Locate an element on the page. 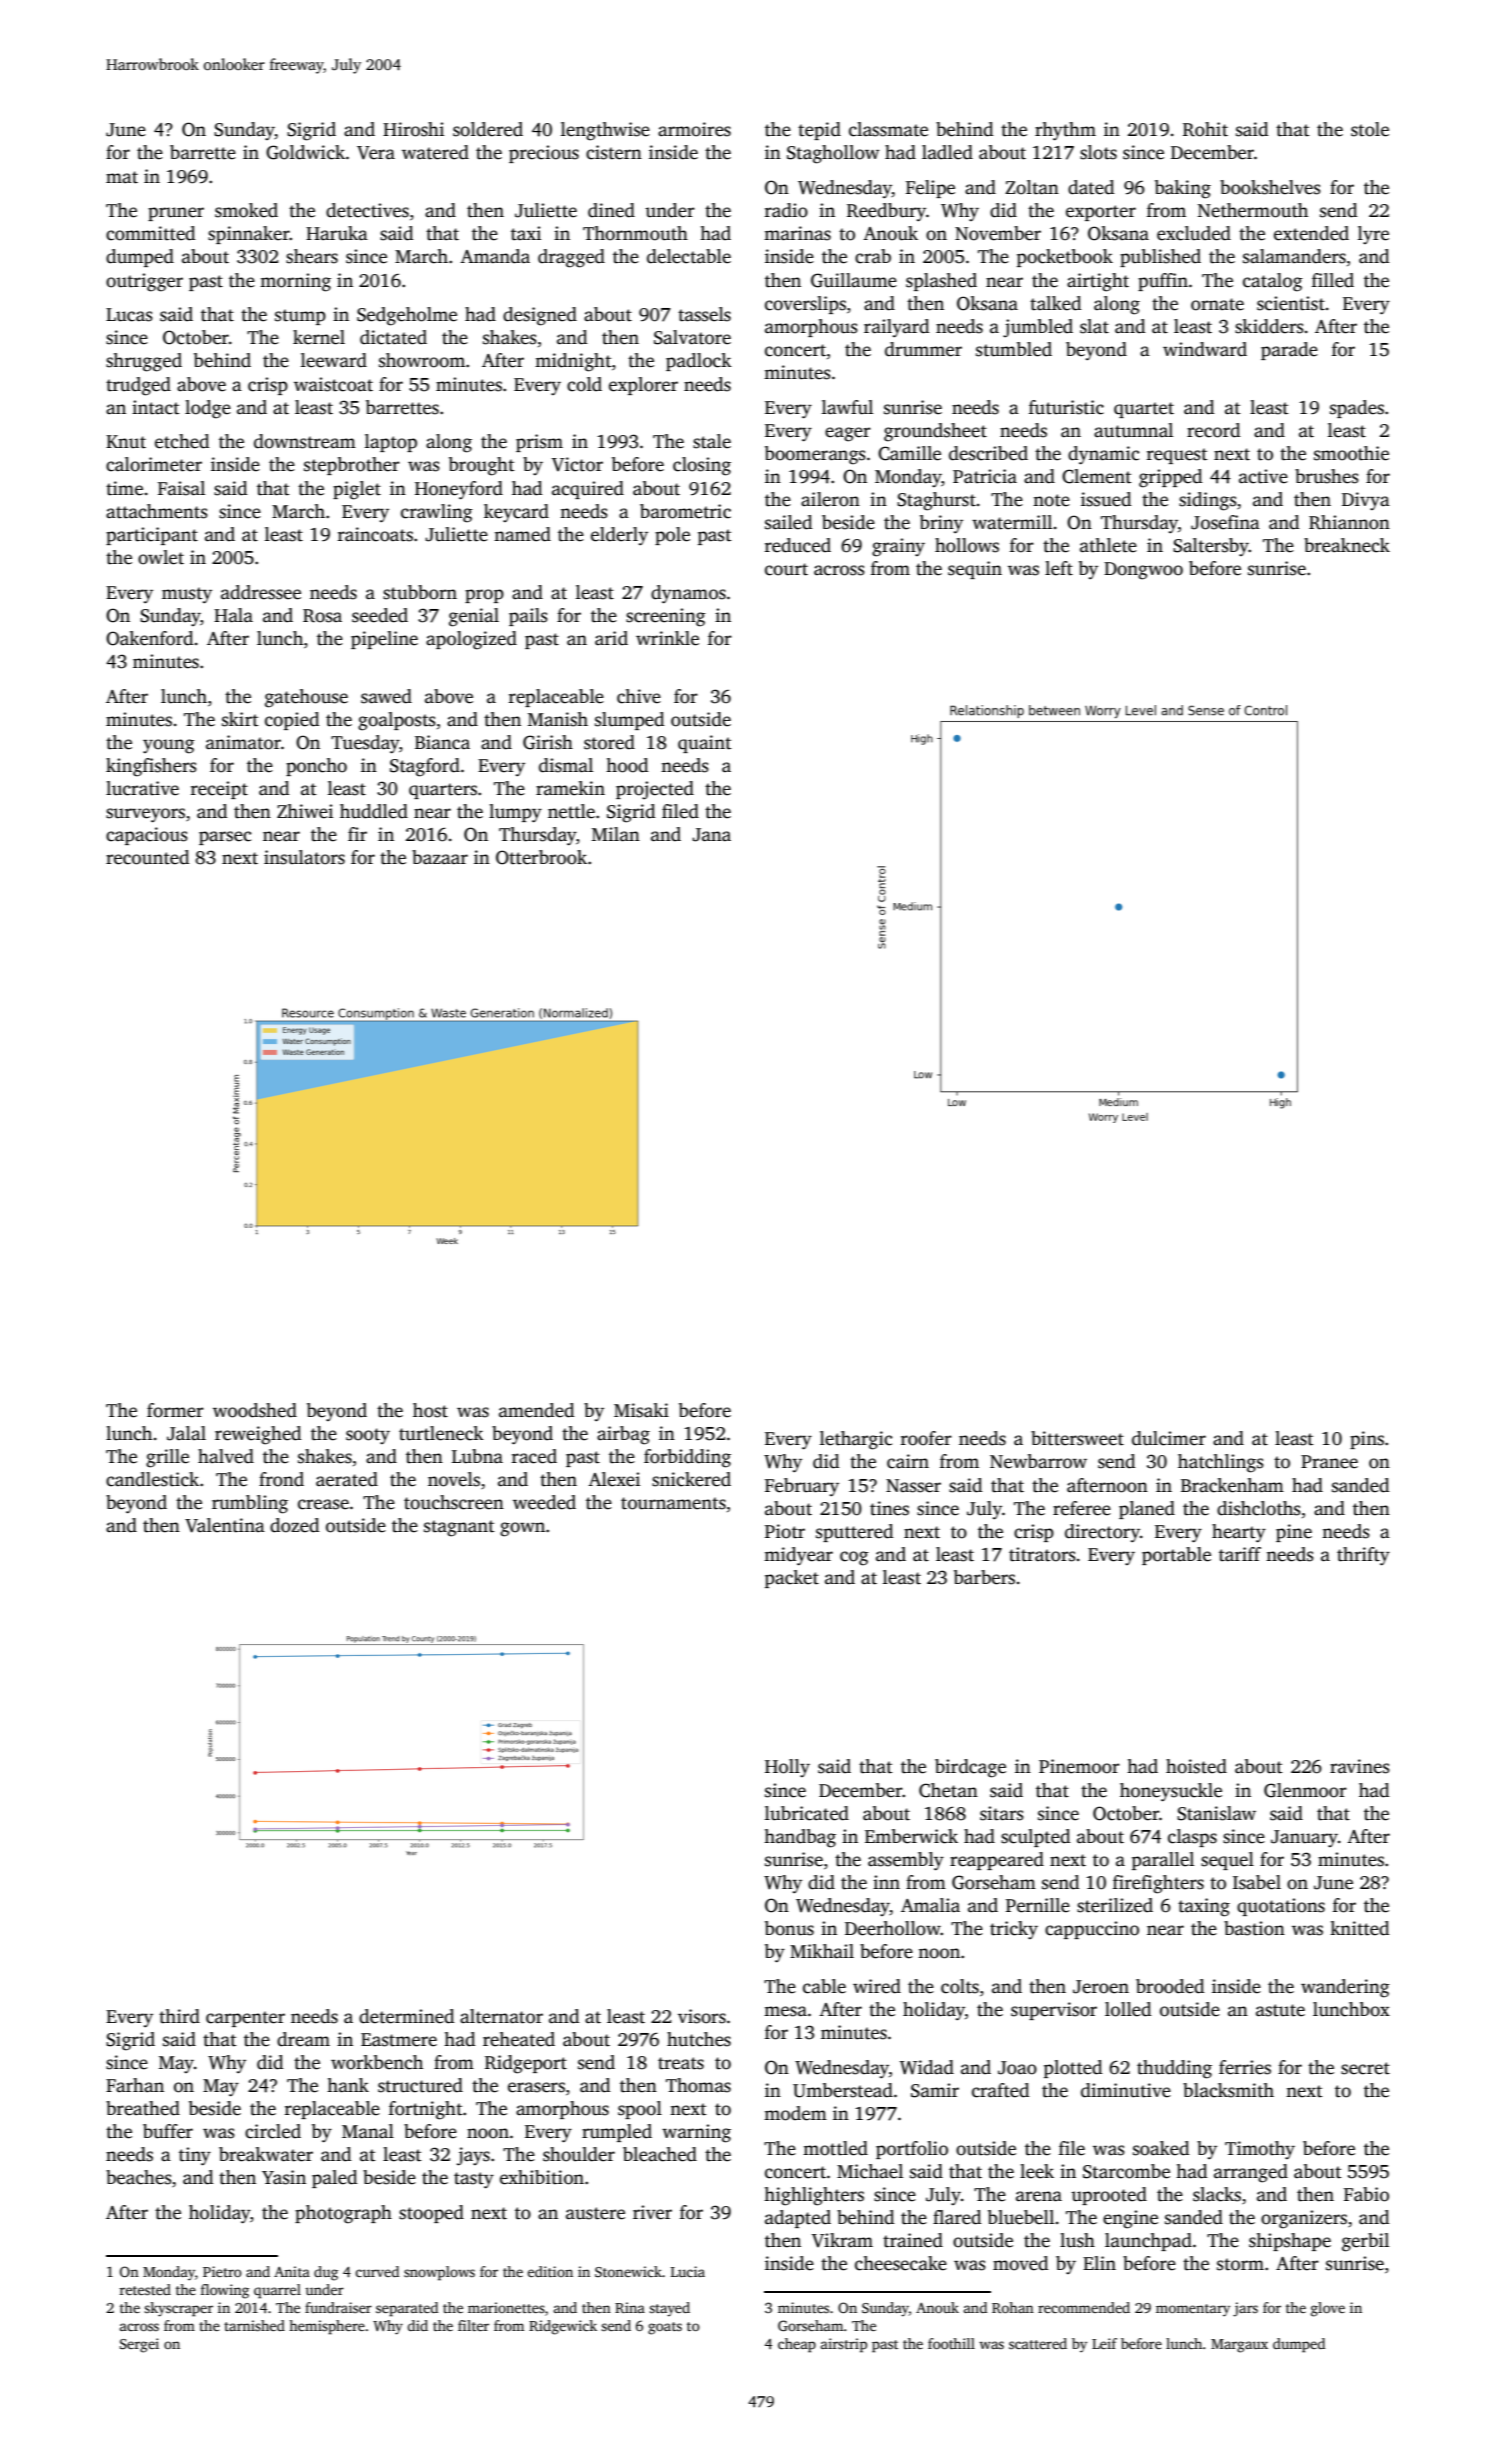 The image size is (1496, 2464). Hiroshi is located at coordinates (413, 129).
